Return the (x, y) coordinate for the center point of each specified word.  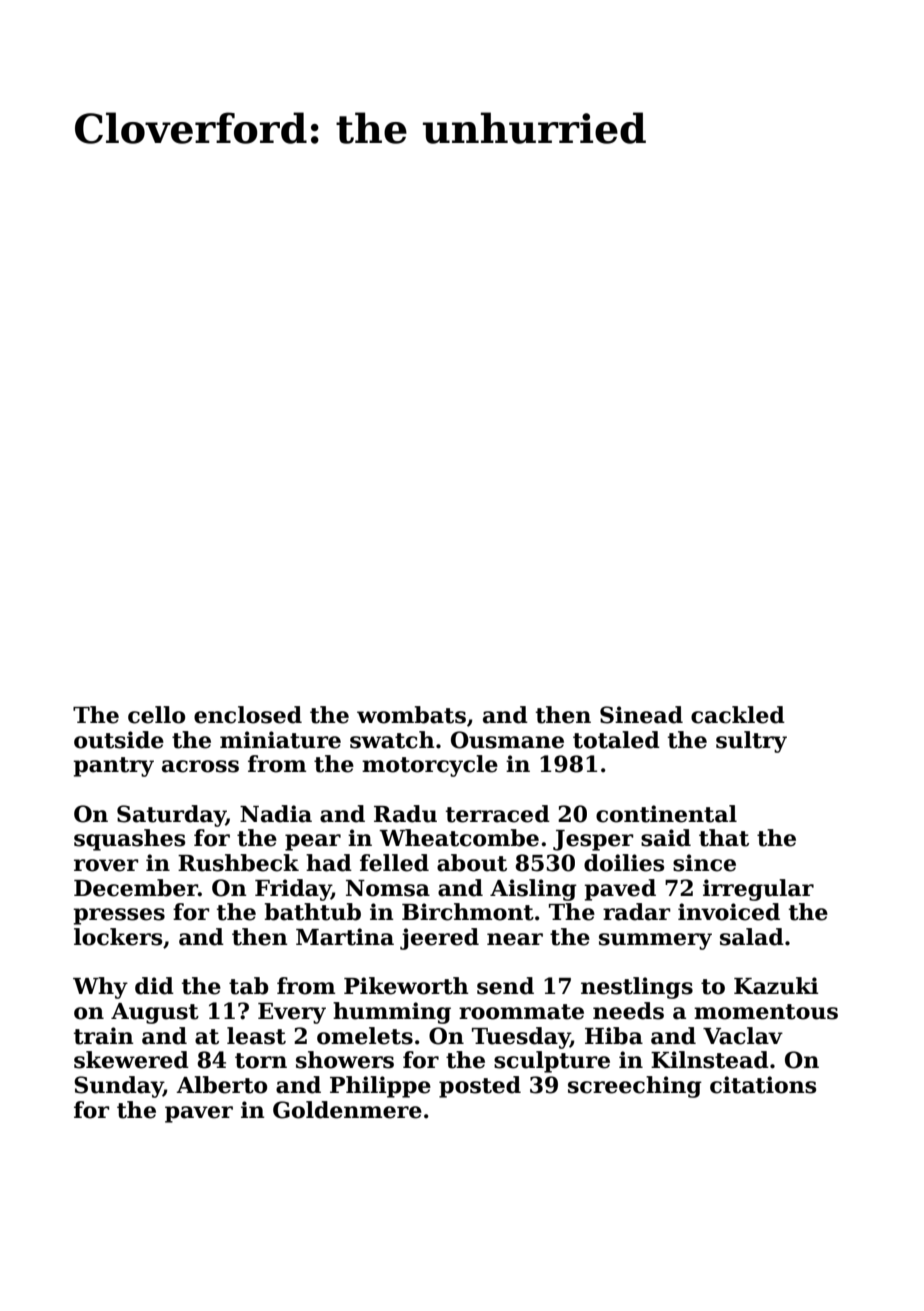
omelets (365, 1036)
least (256, 1036)
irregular (758, 890)
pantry (113, 767)
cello (156, 715)
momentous (766, 1012)
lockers (118, 937)
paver (199, 1114)
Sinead (641, 715)
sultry (751, 742)
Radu (405, 814)
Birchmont (468, 912)
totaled (616, 740)
